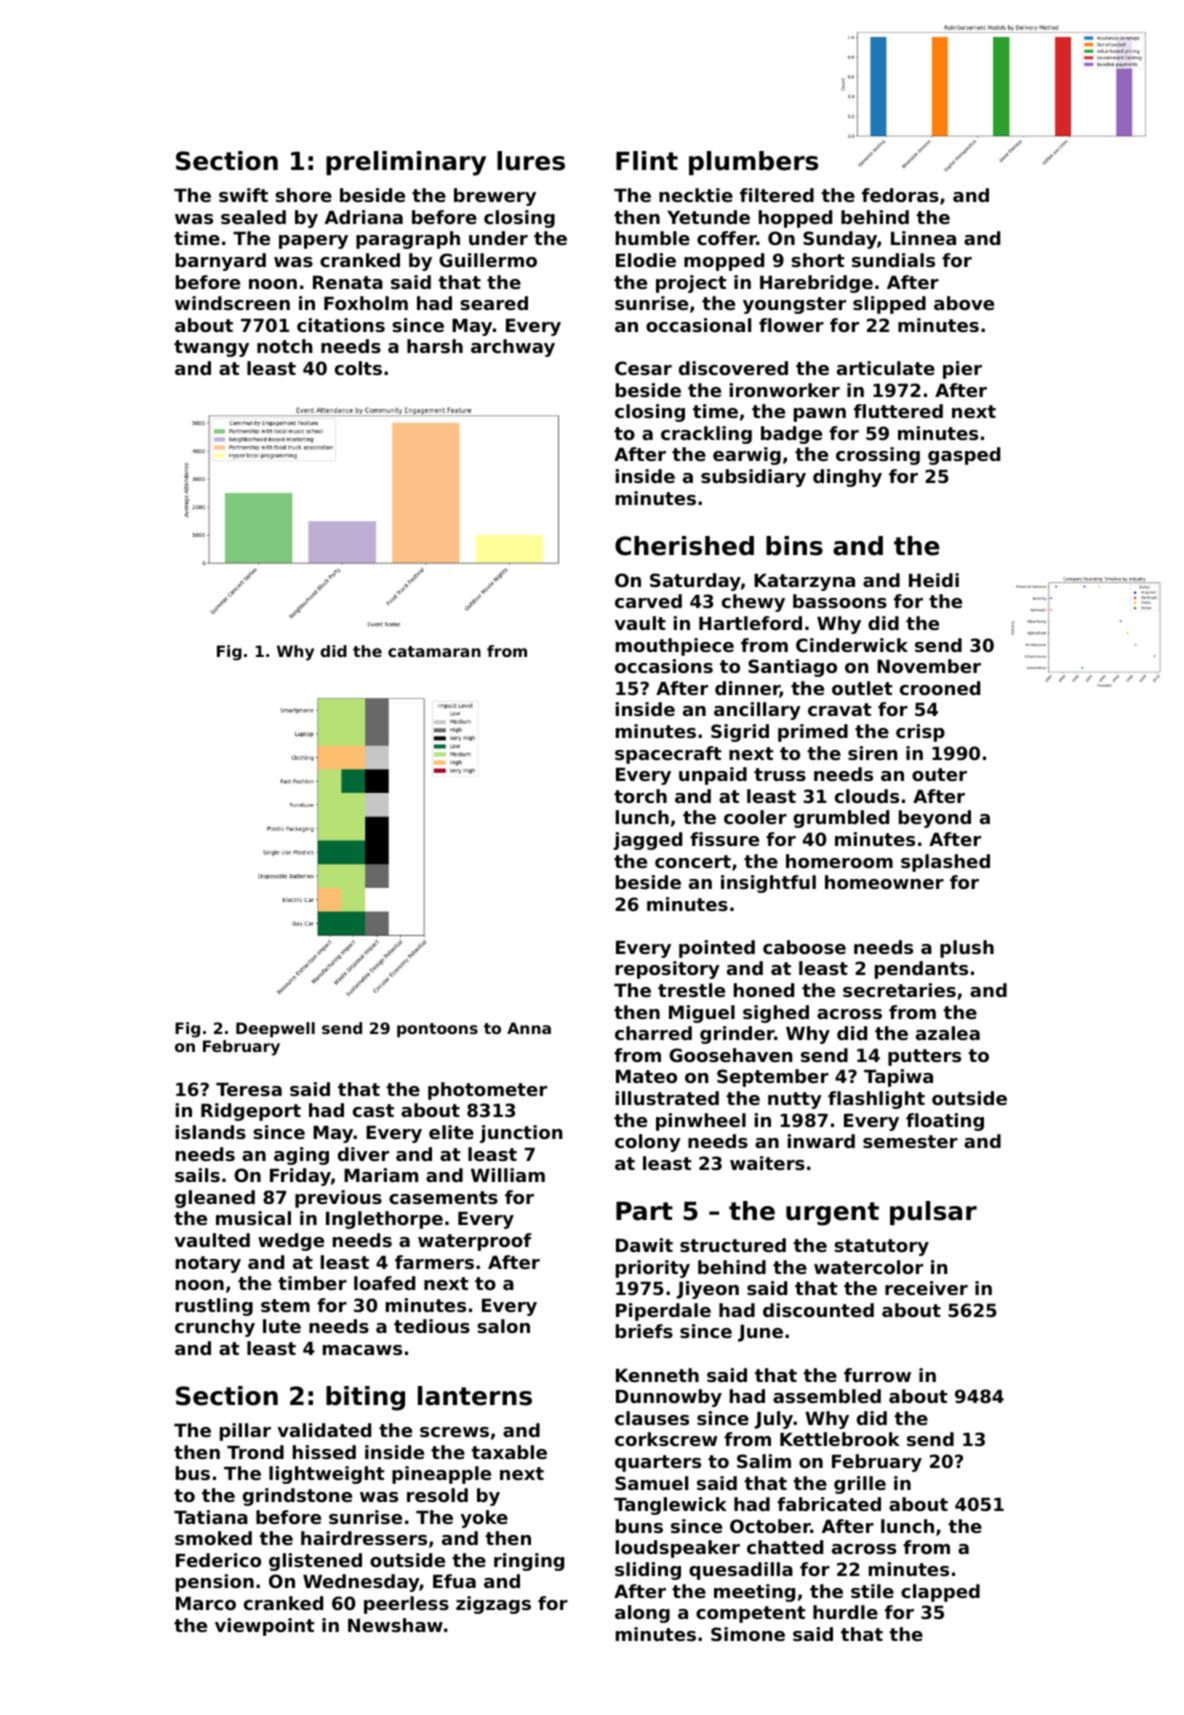  I want to click on pontoons, so click(437, 1030).
